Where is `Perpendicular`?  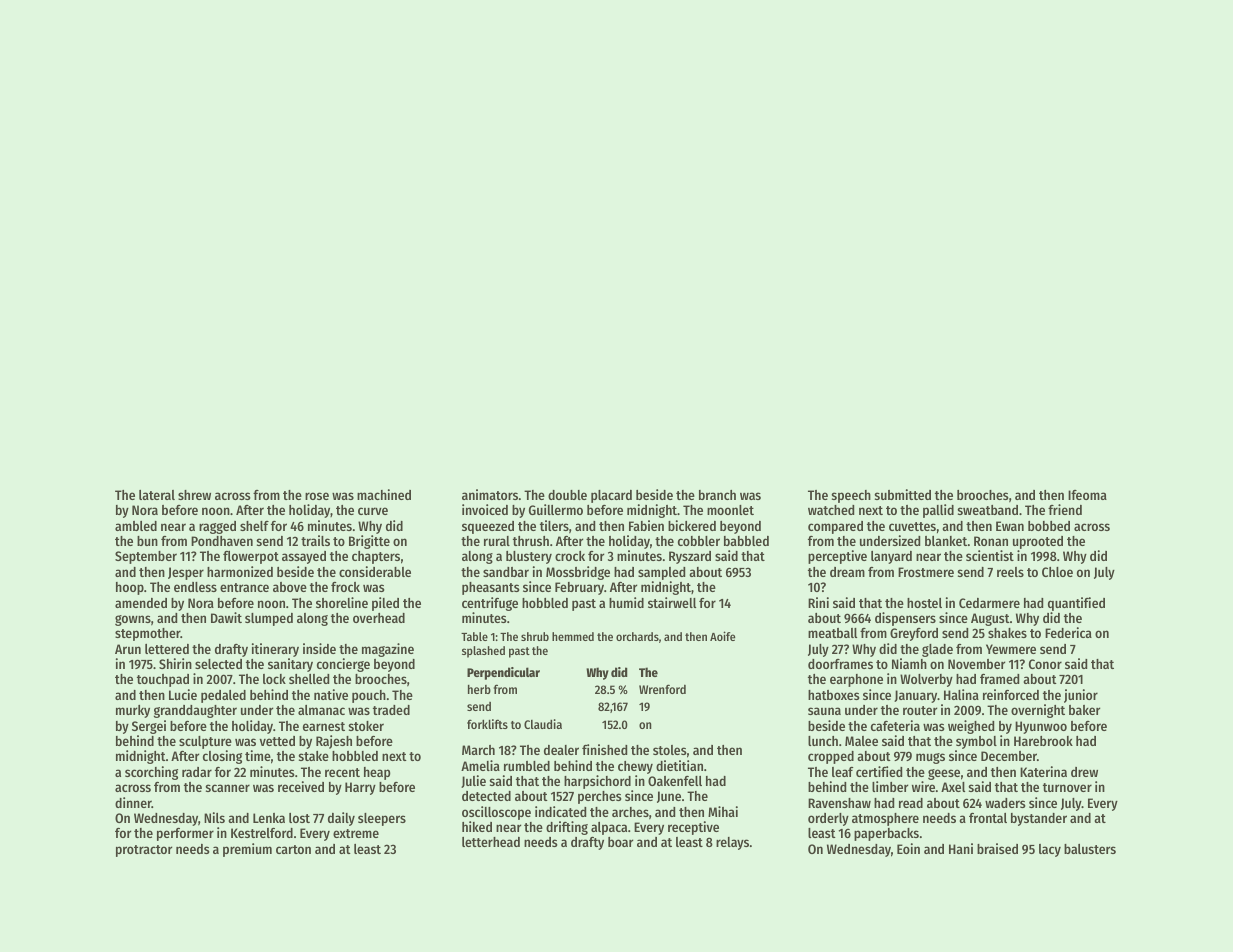
Perpendicular is located at coordinates (503, 673).
